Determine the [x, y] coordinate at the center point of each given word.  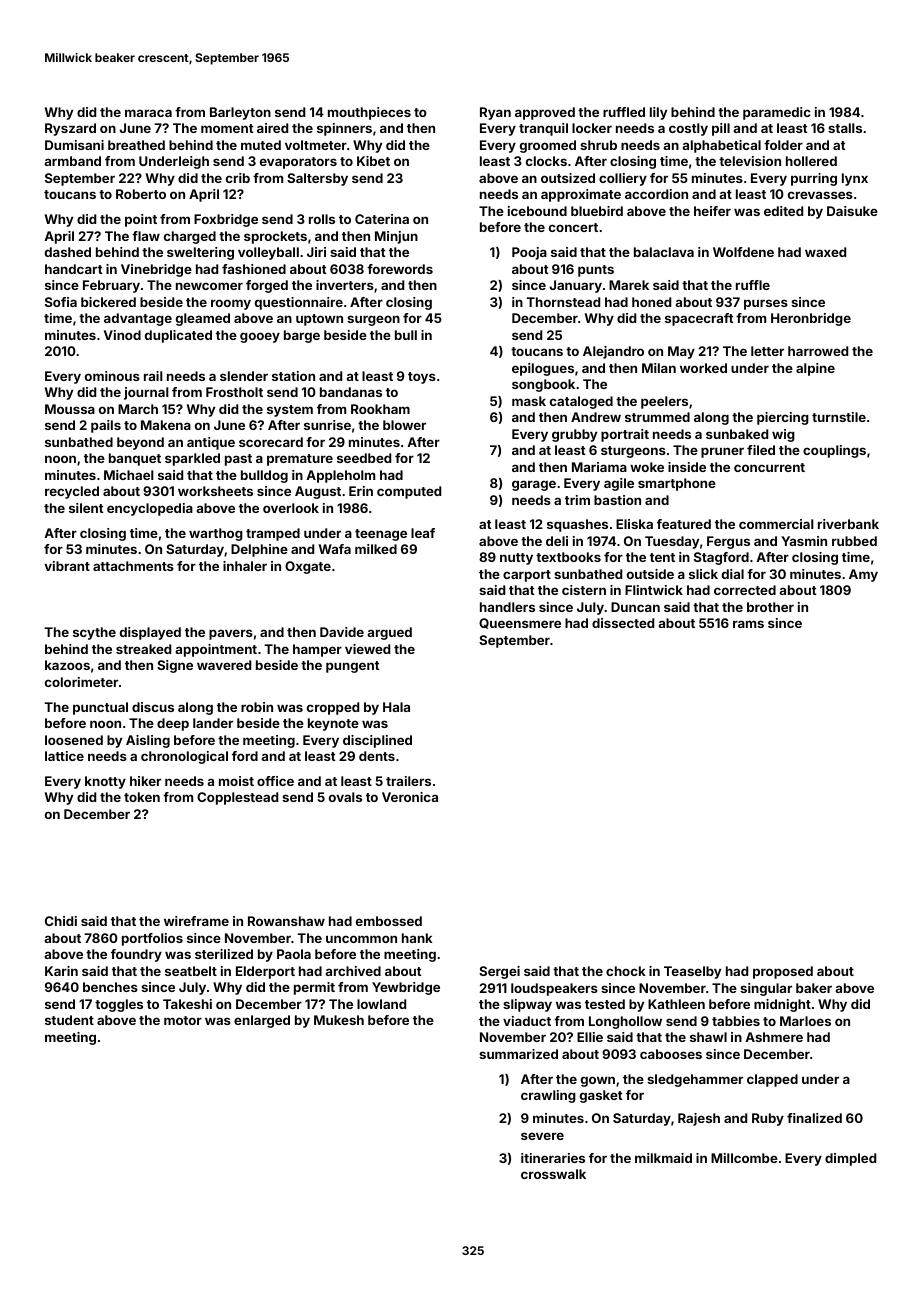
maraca [148, 113]
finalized [814, 1118]
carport [527, 576]
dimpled [850, 1159]
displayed [150, 633]
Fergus [728, 542]
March [138, 409]
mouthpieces [369, 113]
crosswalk [553, 1174]
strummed [657, 417]
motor [183, 1020]
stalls [845, 128]
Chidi [61, 921]
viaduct [527, 1021]
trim [577, 500]
